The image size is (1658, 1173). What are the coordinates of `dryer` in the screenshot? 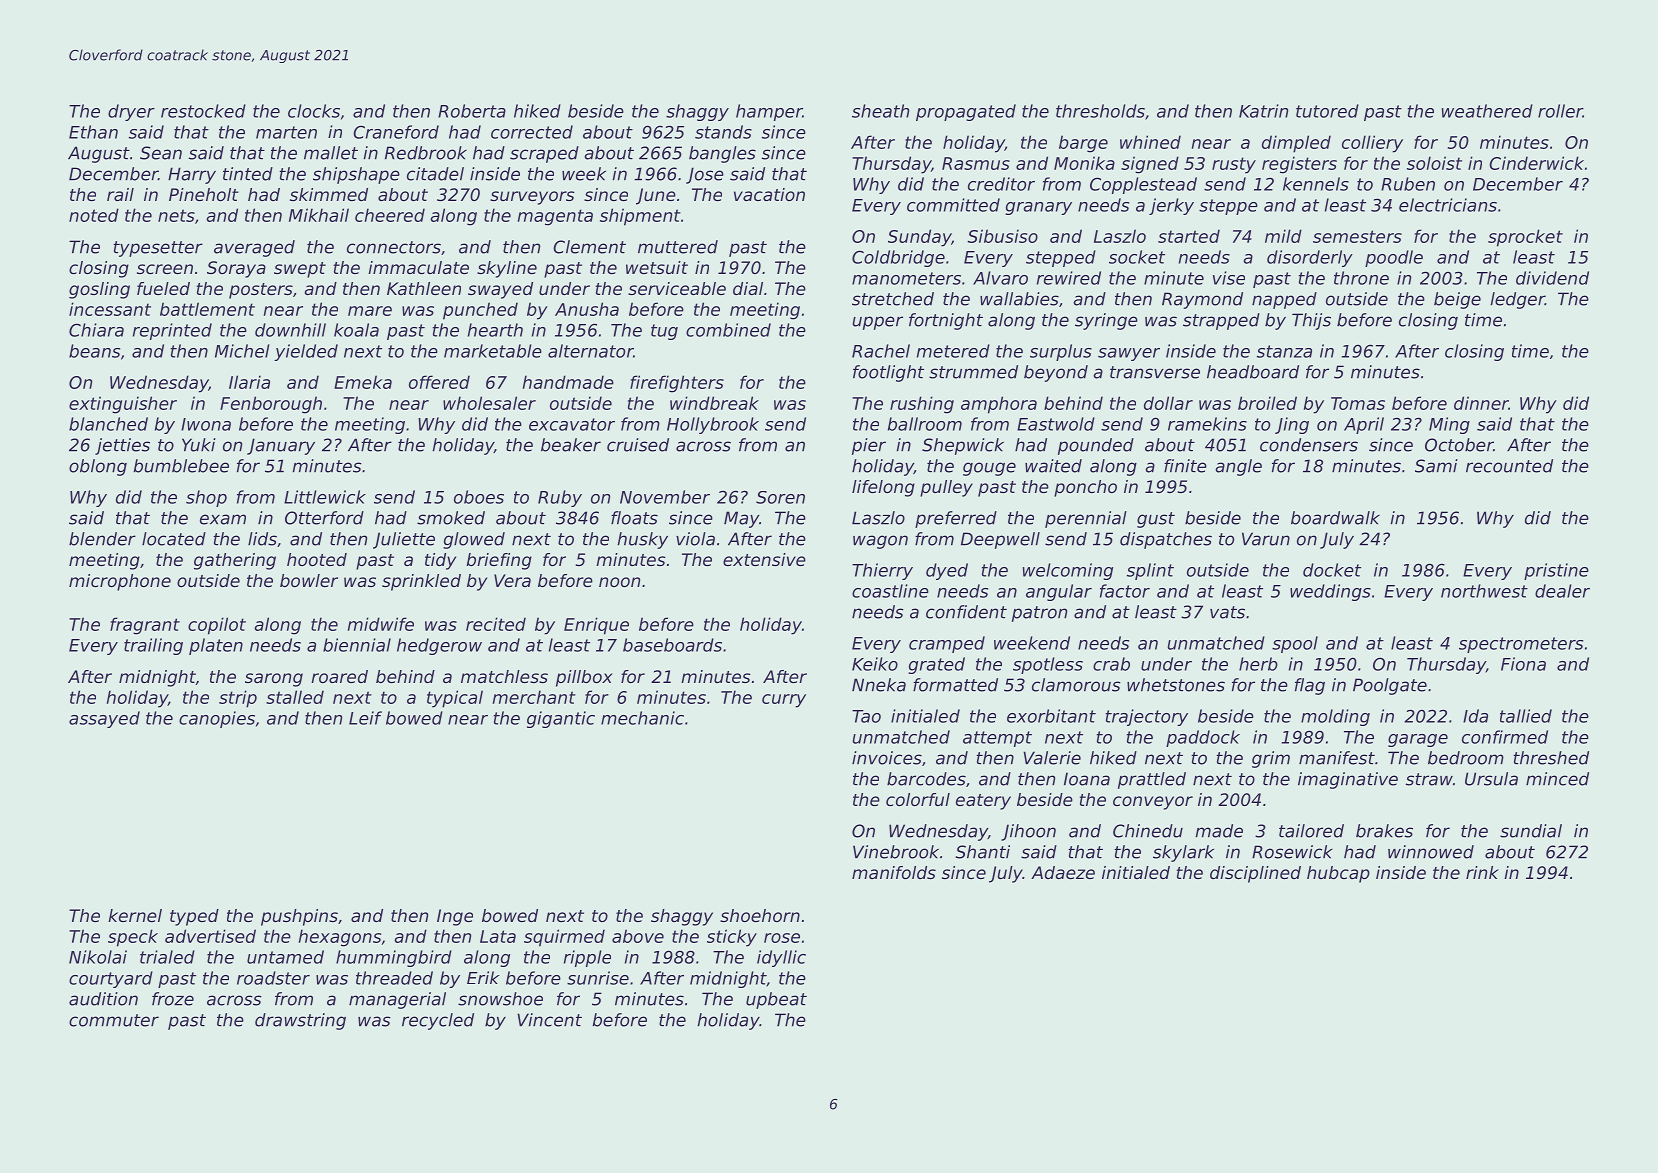 It's located at (131, 112).
